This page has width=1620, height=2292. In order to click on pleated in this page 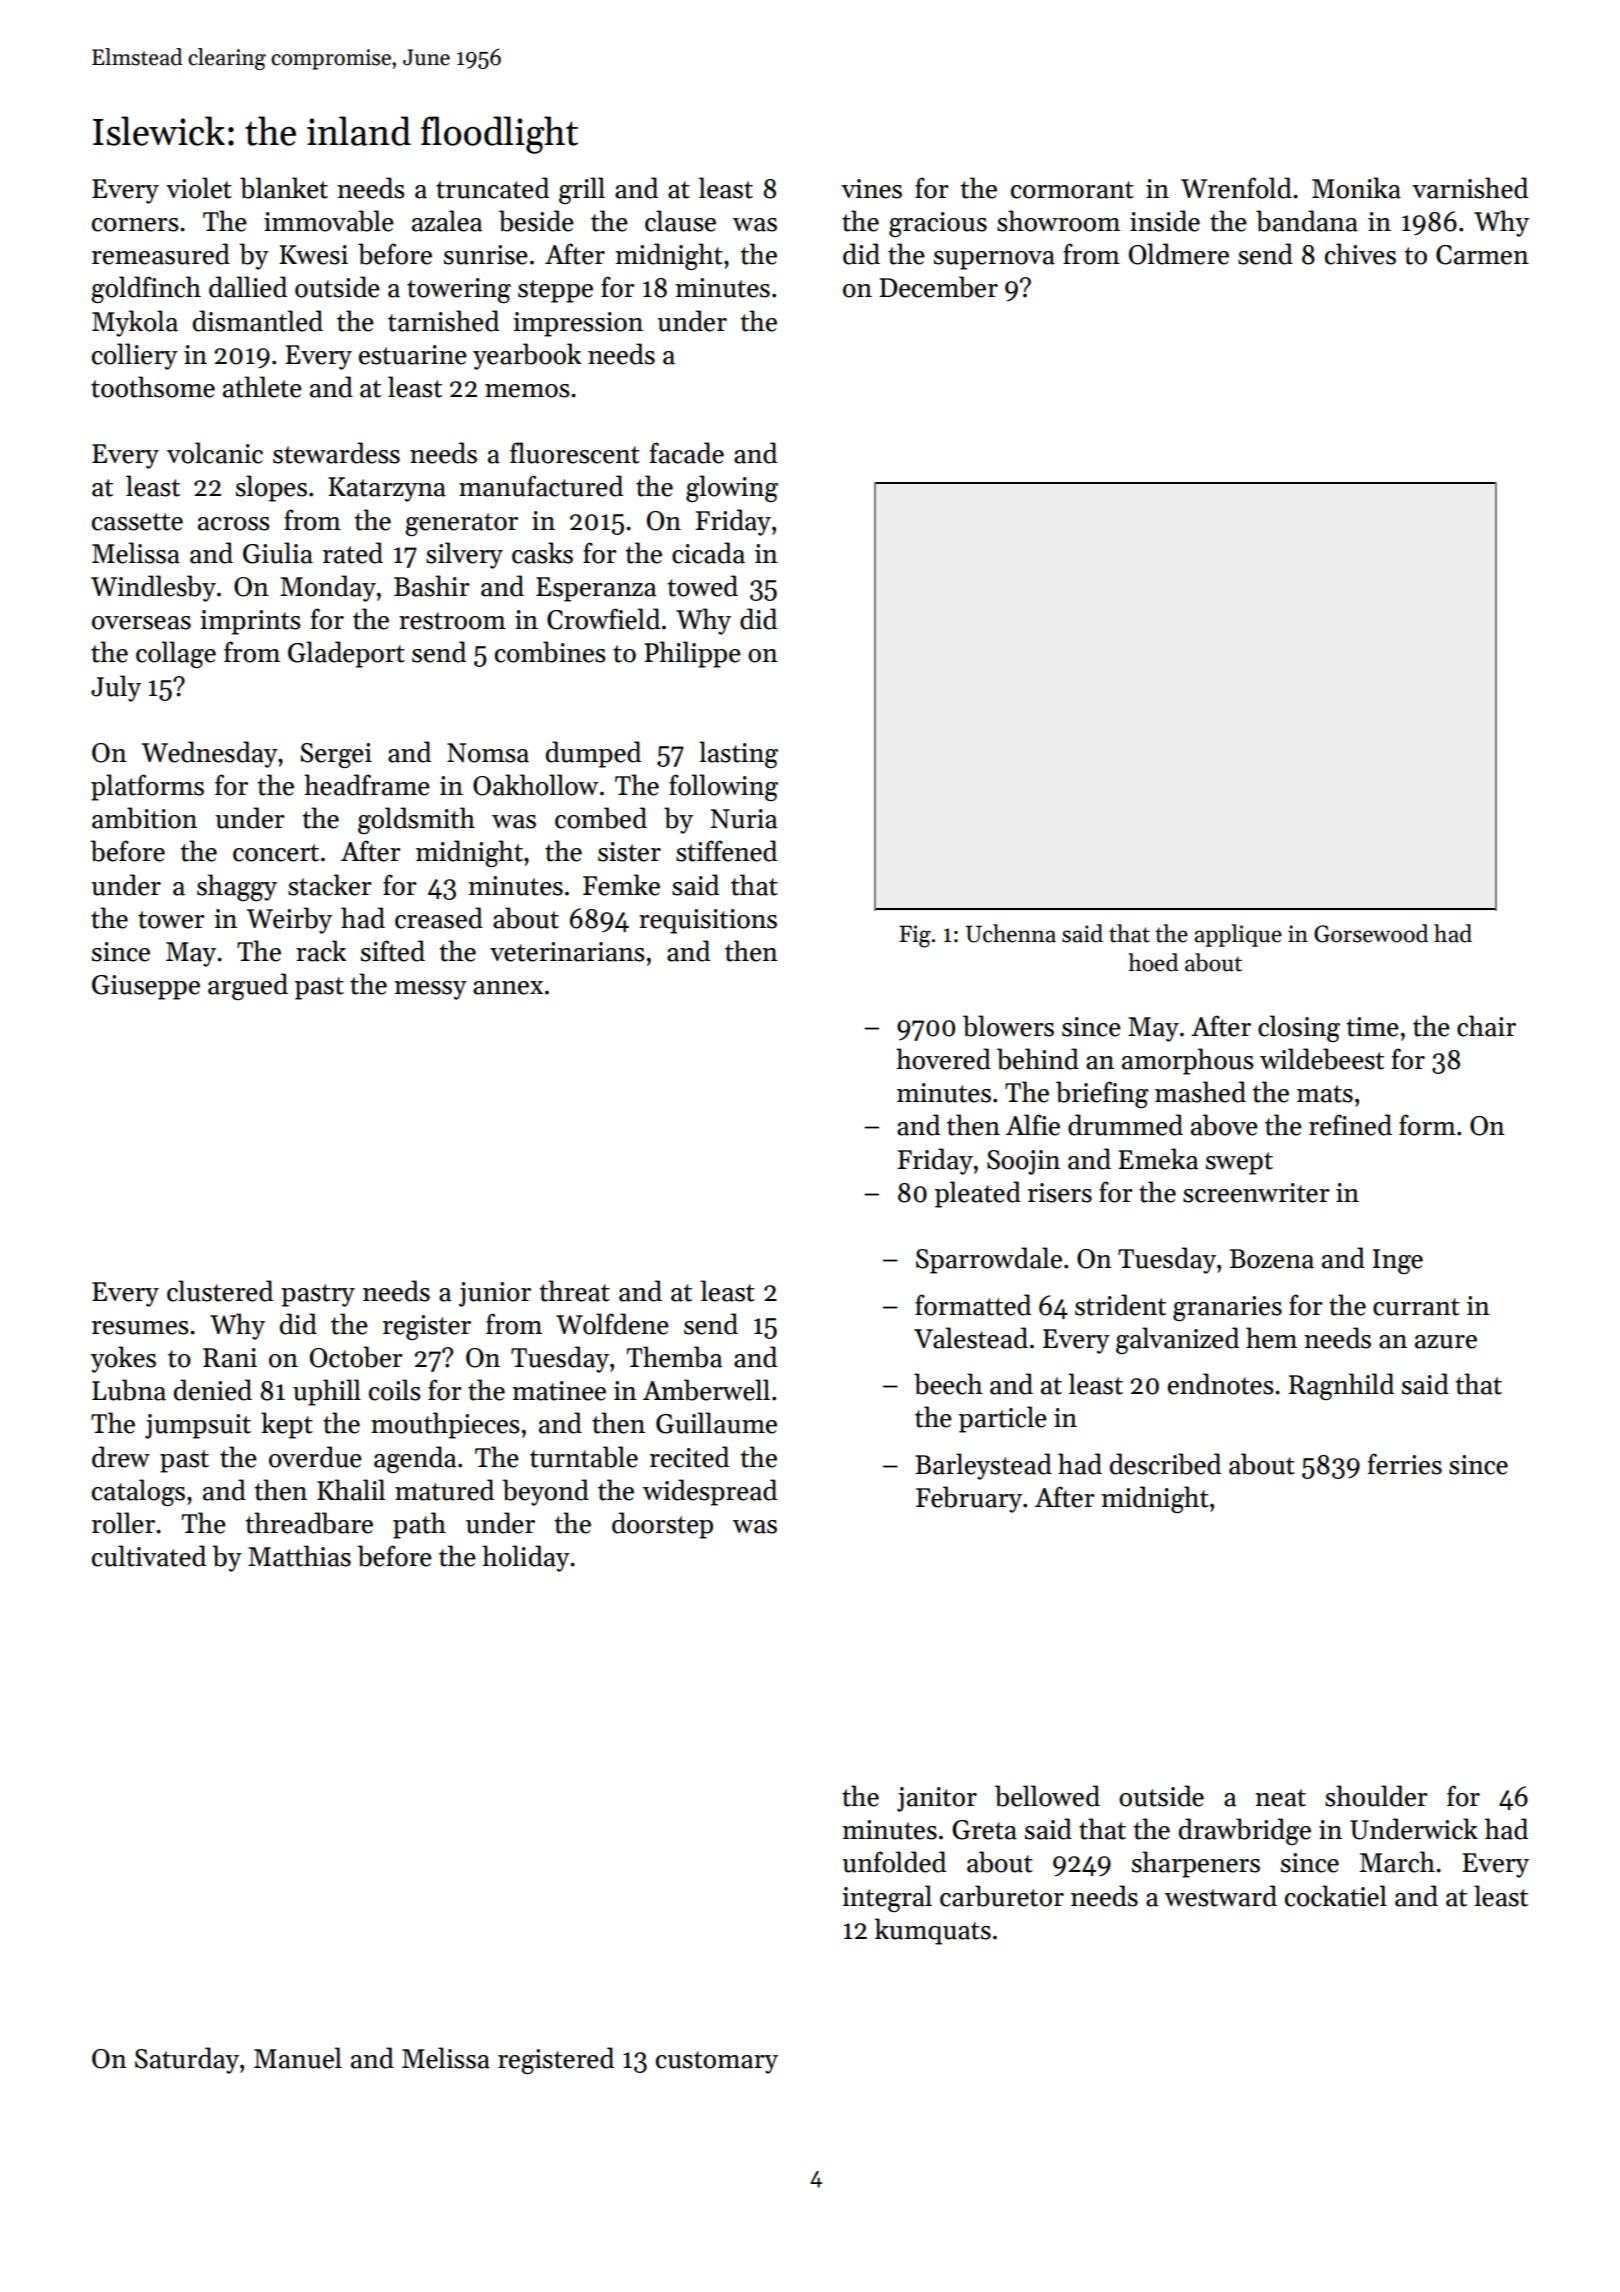, I will do `click(978, 1194)`.
